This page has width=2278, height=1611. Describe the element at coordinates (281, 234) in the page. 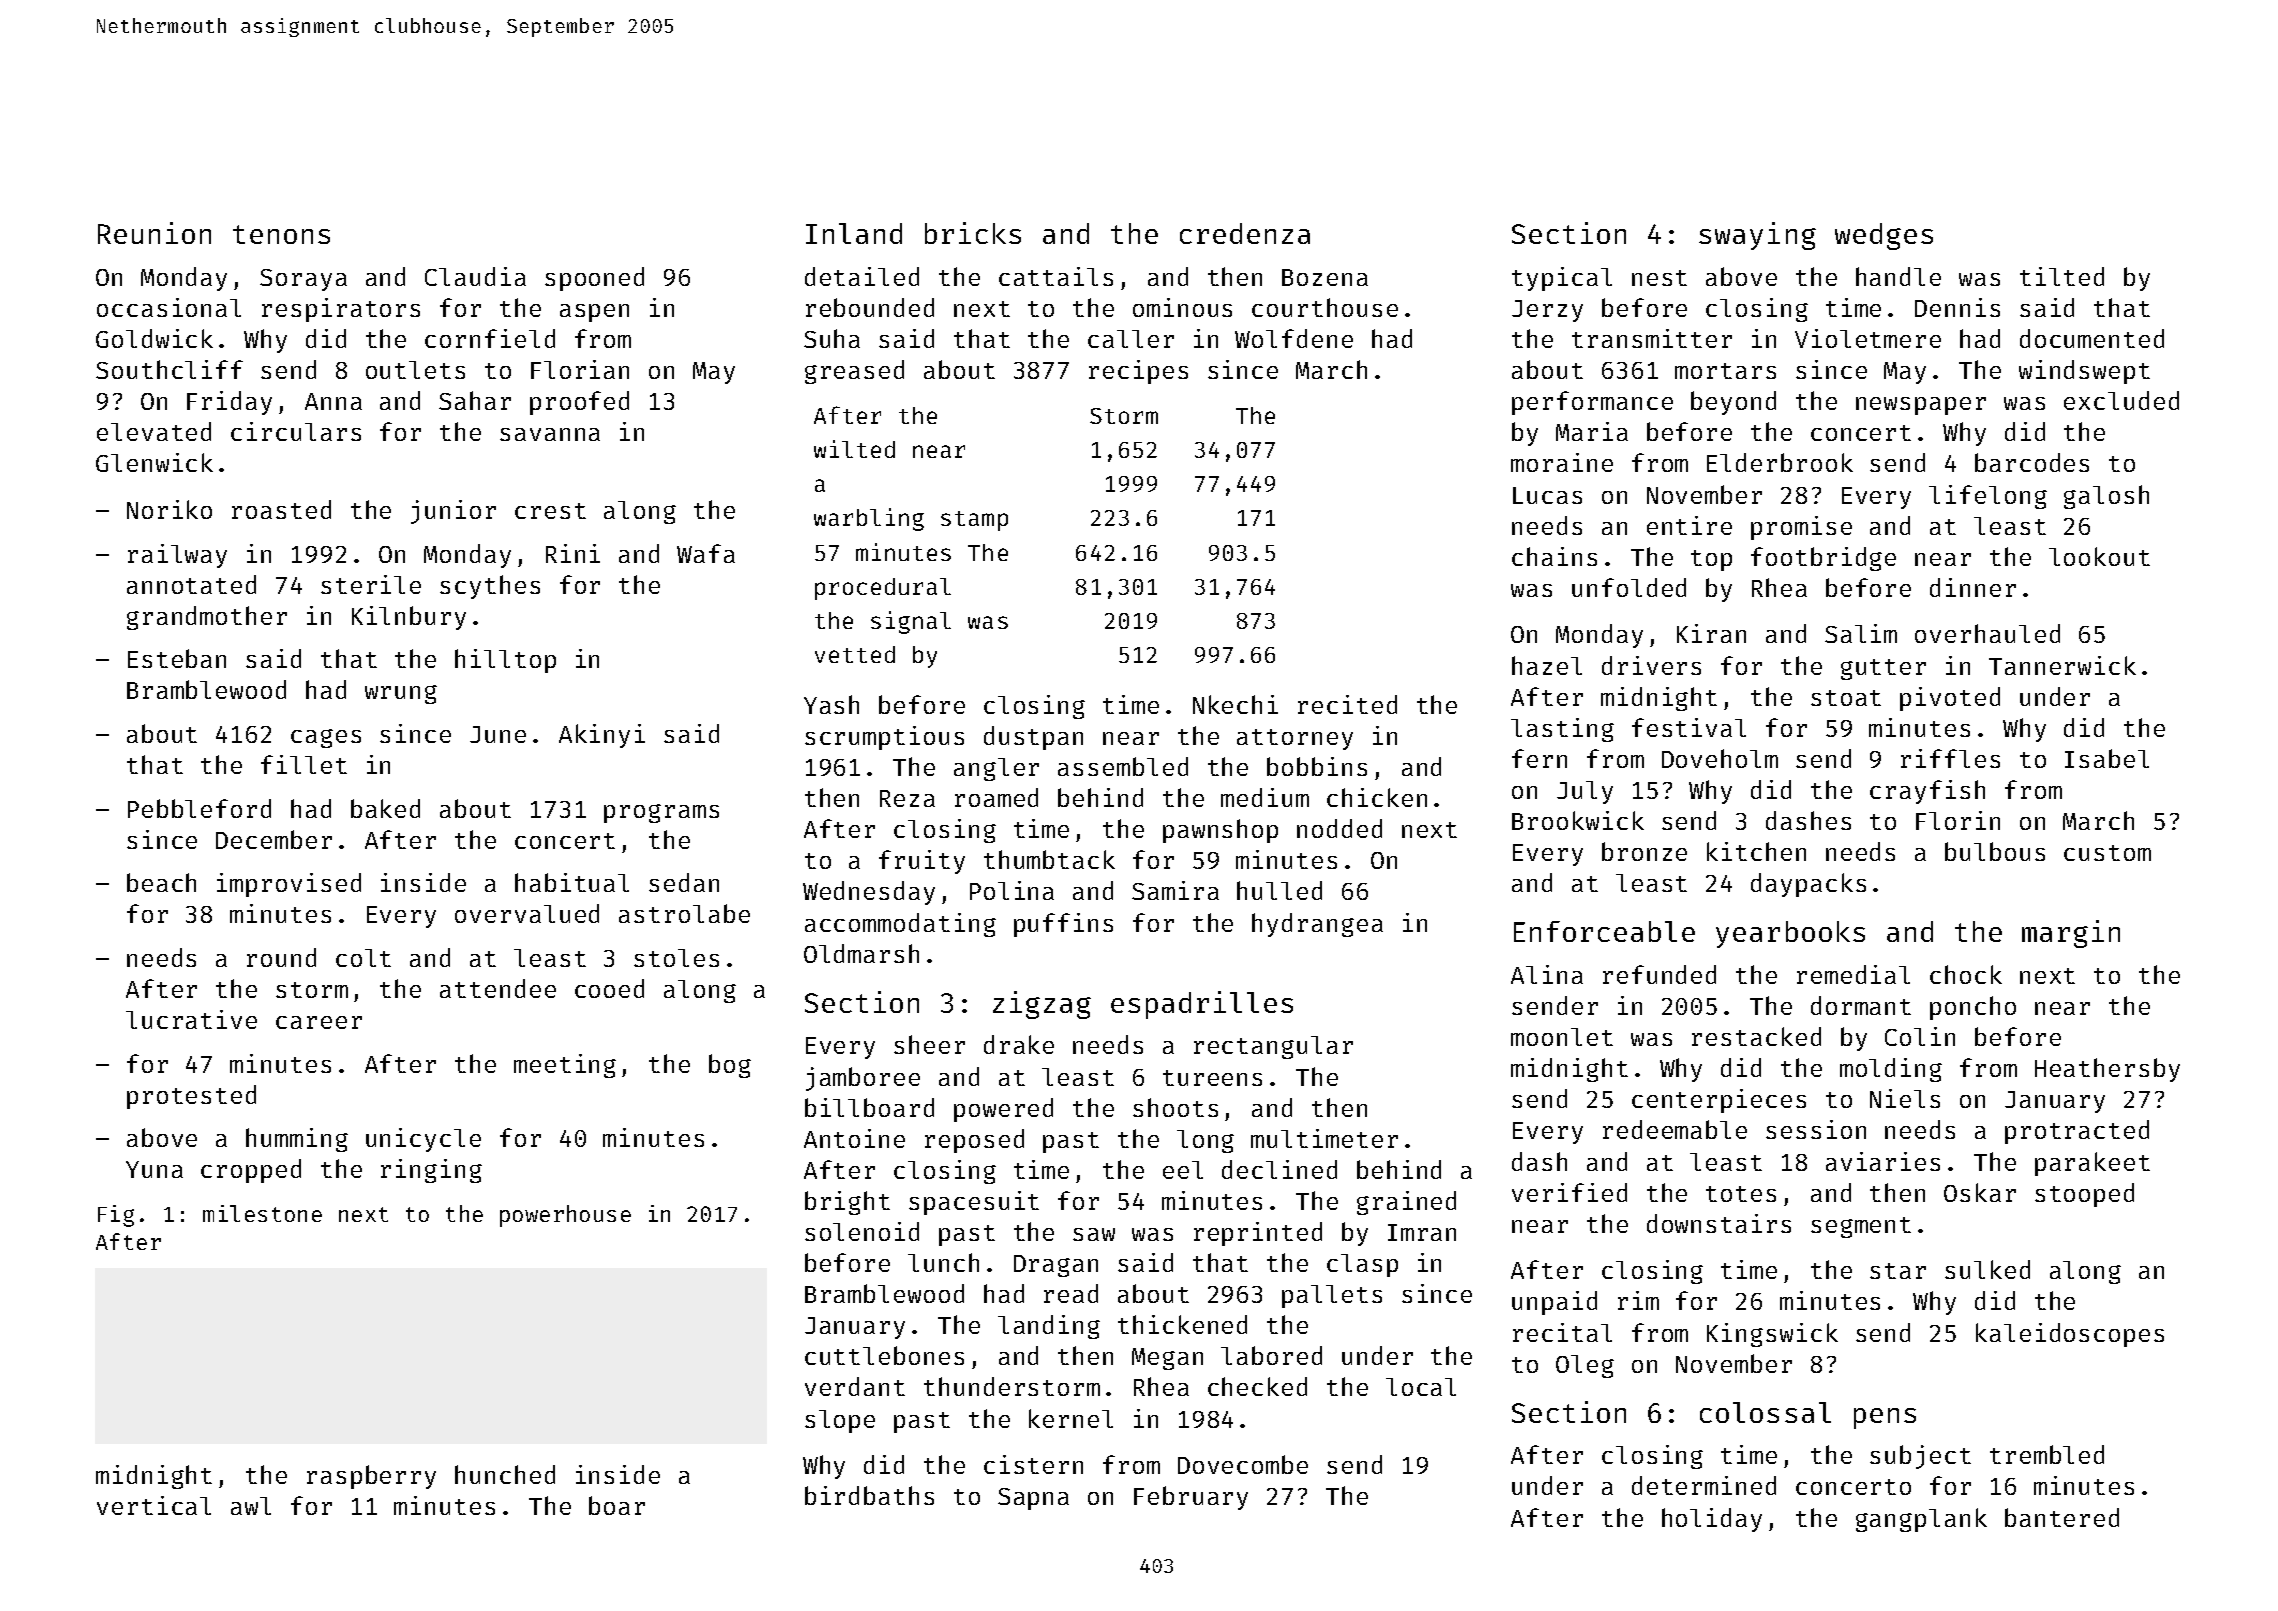

I see `tenons` at that location.
